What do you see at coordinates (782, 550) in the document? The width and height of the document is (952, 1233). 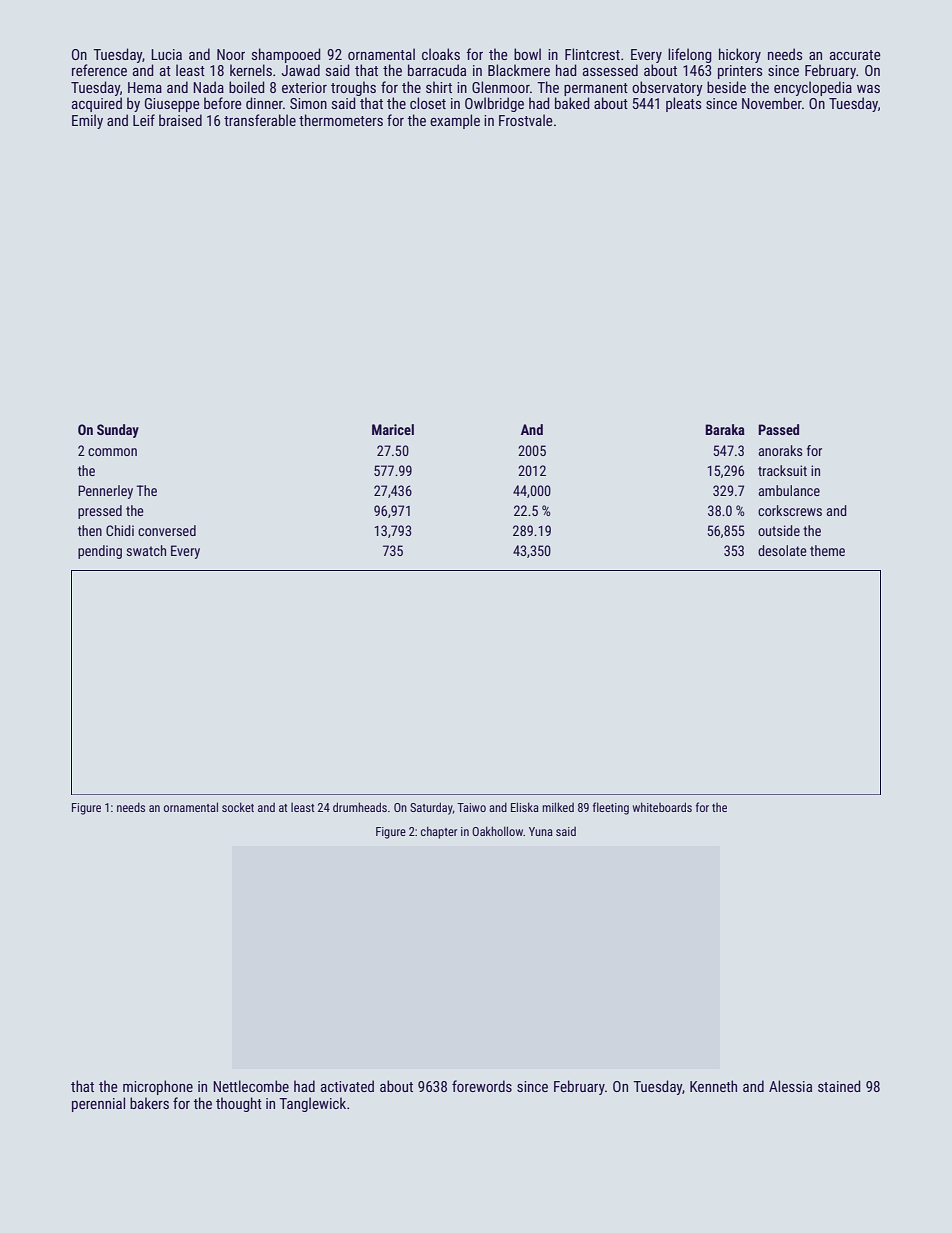 I see `desolate` at bounding box center [782, 550].
